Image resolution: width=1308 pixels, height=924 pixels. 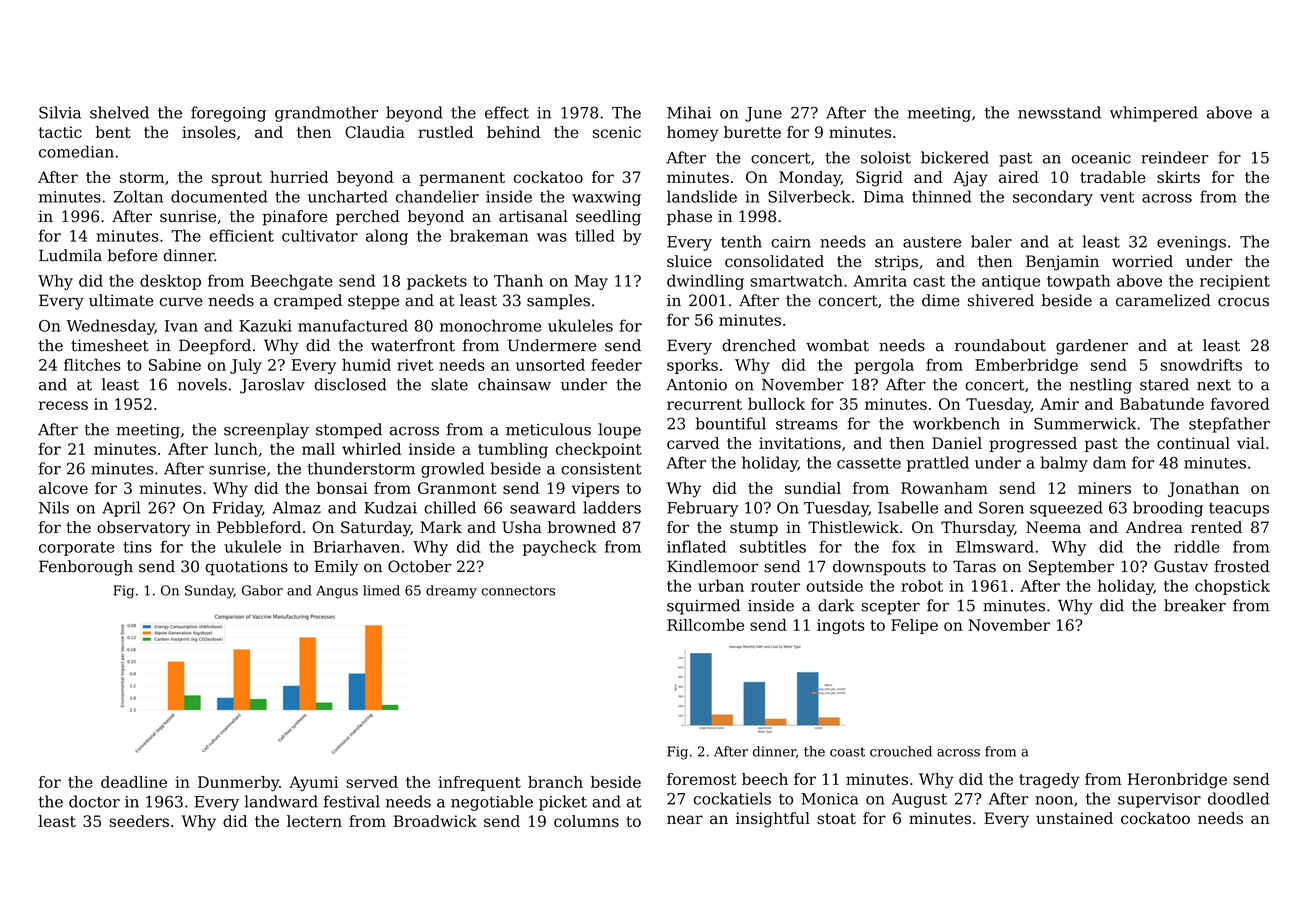 What do you see at coordinates (759, 345) in the image?
I see `drenched` at bounding box center [759, 345].
